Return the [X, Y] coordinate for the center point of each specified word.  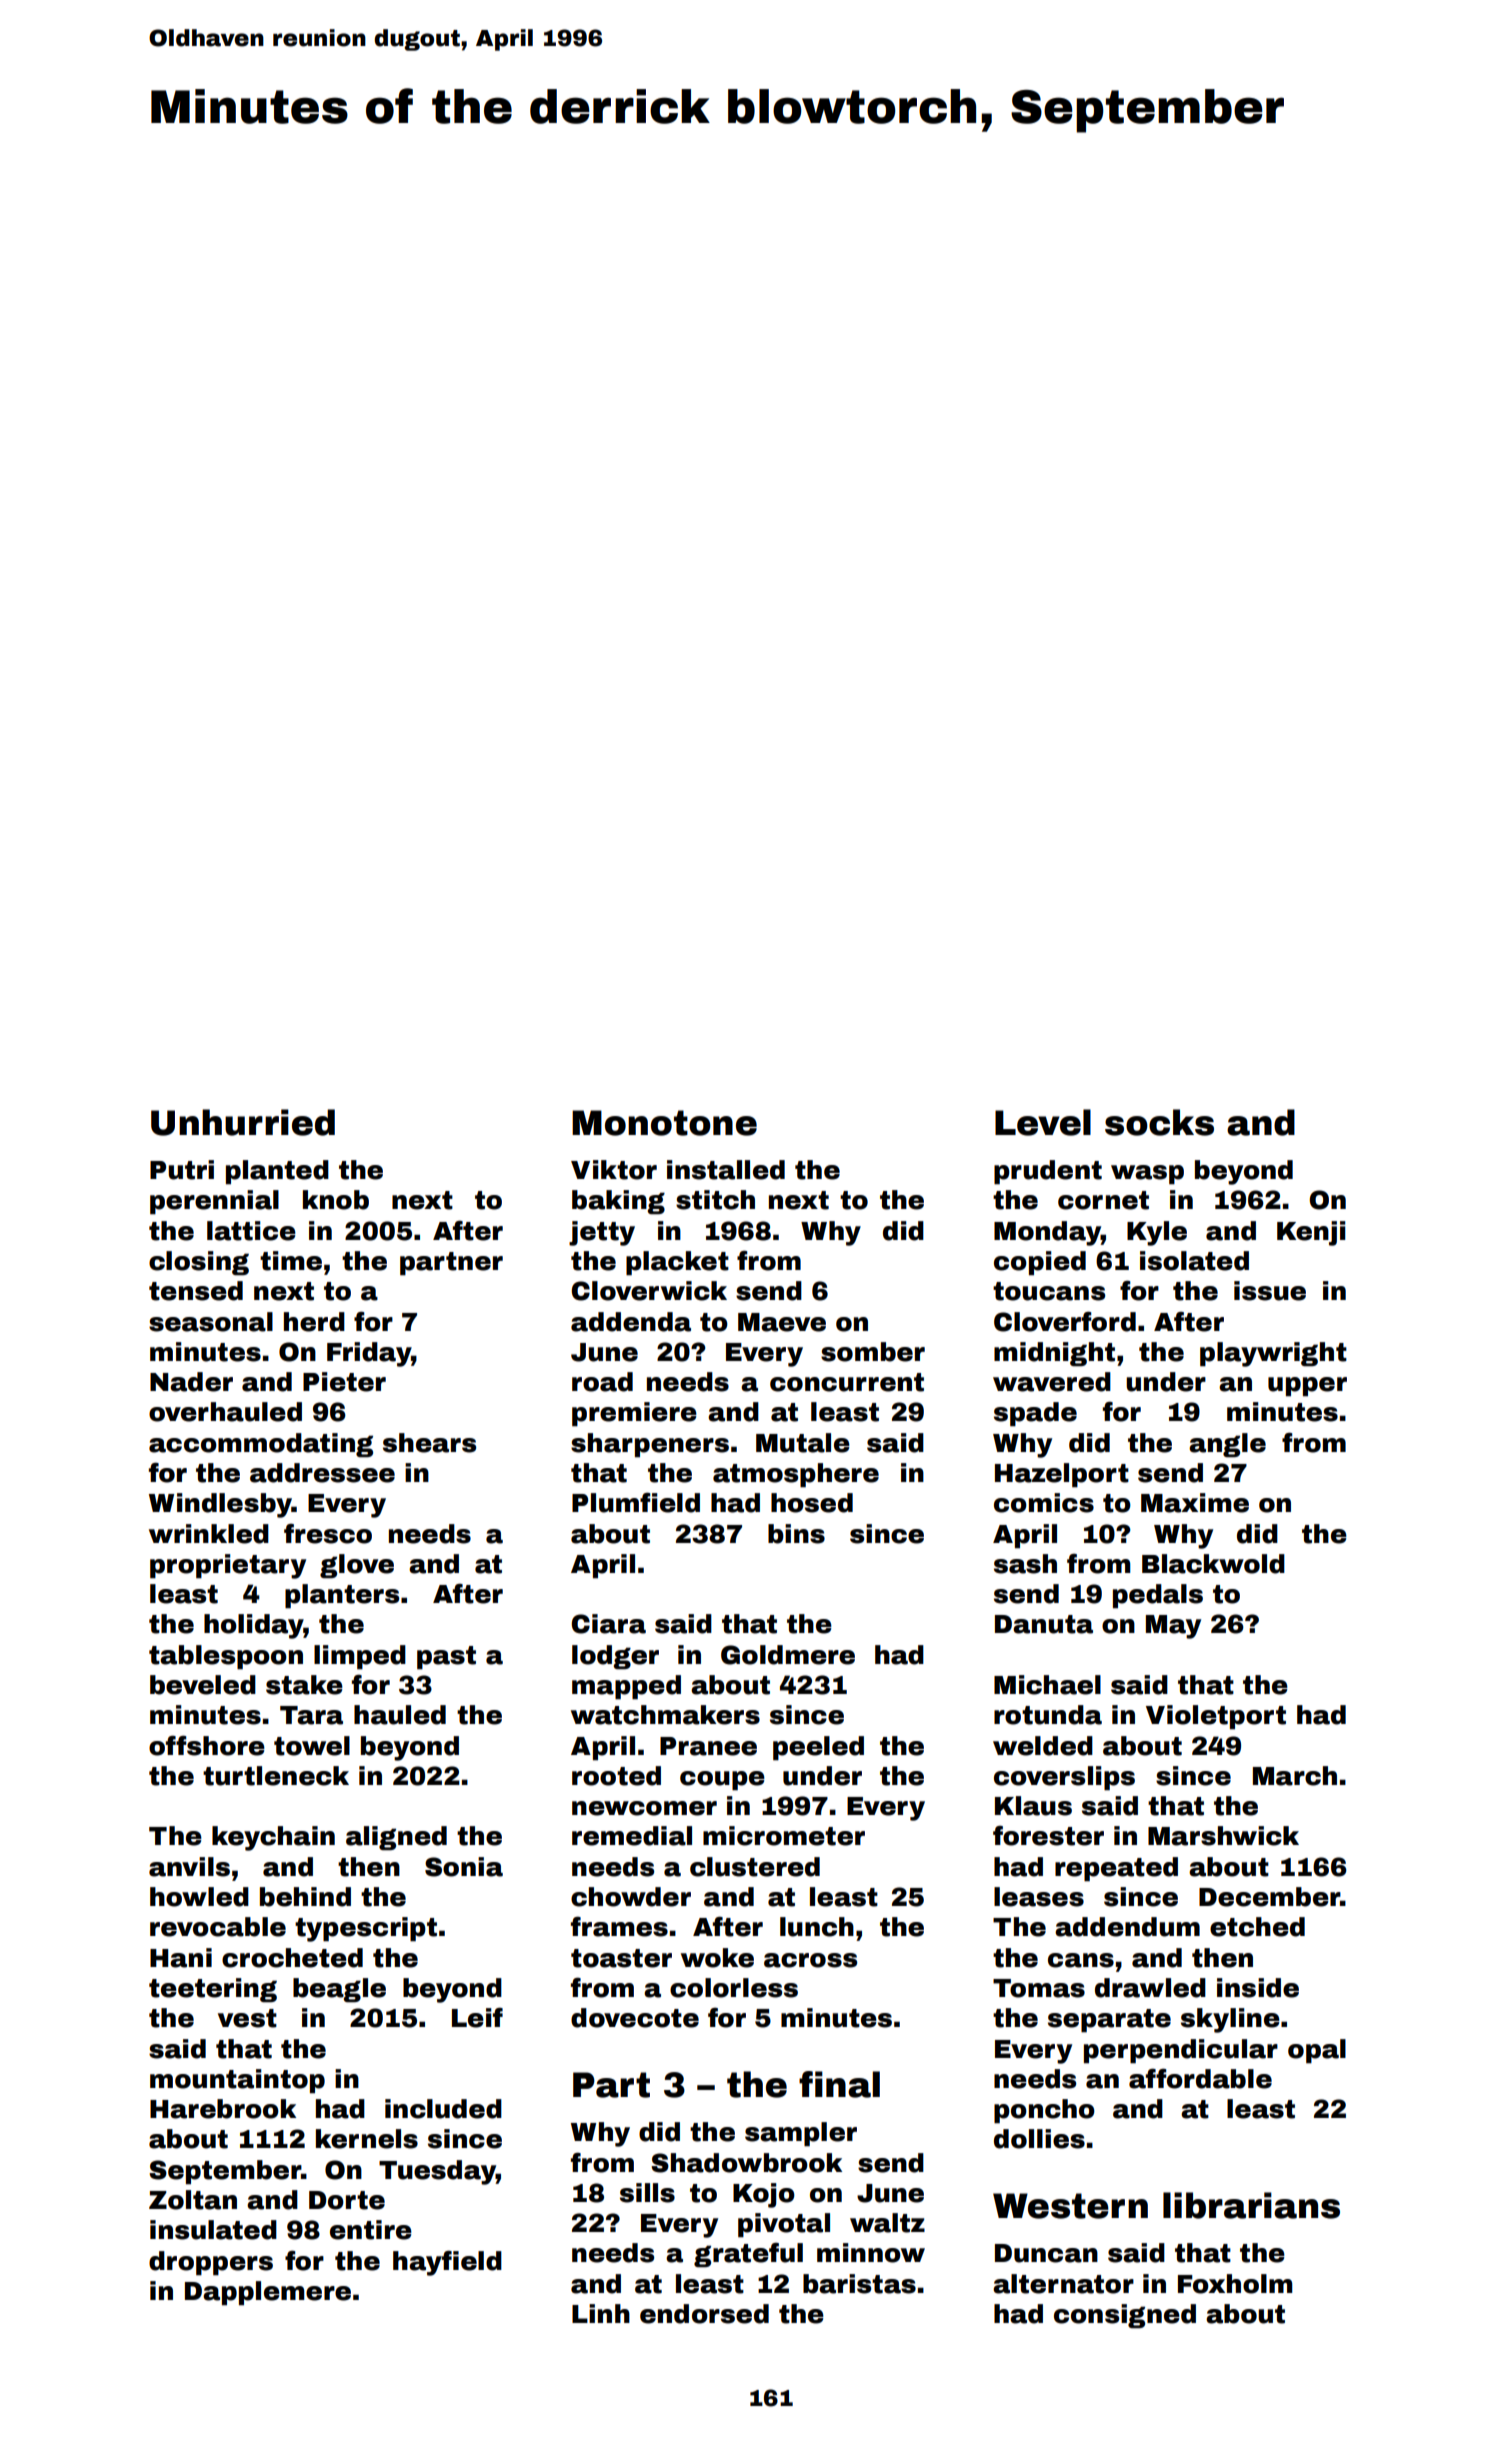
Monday [1047, 1233]
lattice [251, 1231]
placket [677, 1263]
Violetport [1216, 1717]
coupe [722, 1781]
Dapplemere [268, 2293]
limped [360, 1657]
